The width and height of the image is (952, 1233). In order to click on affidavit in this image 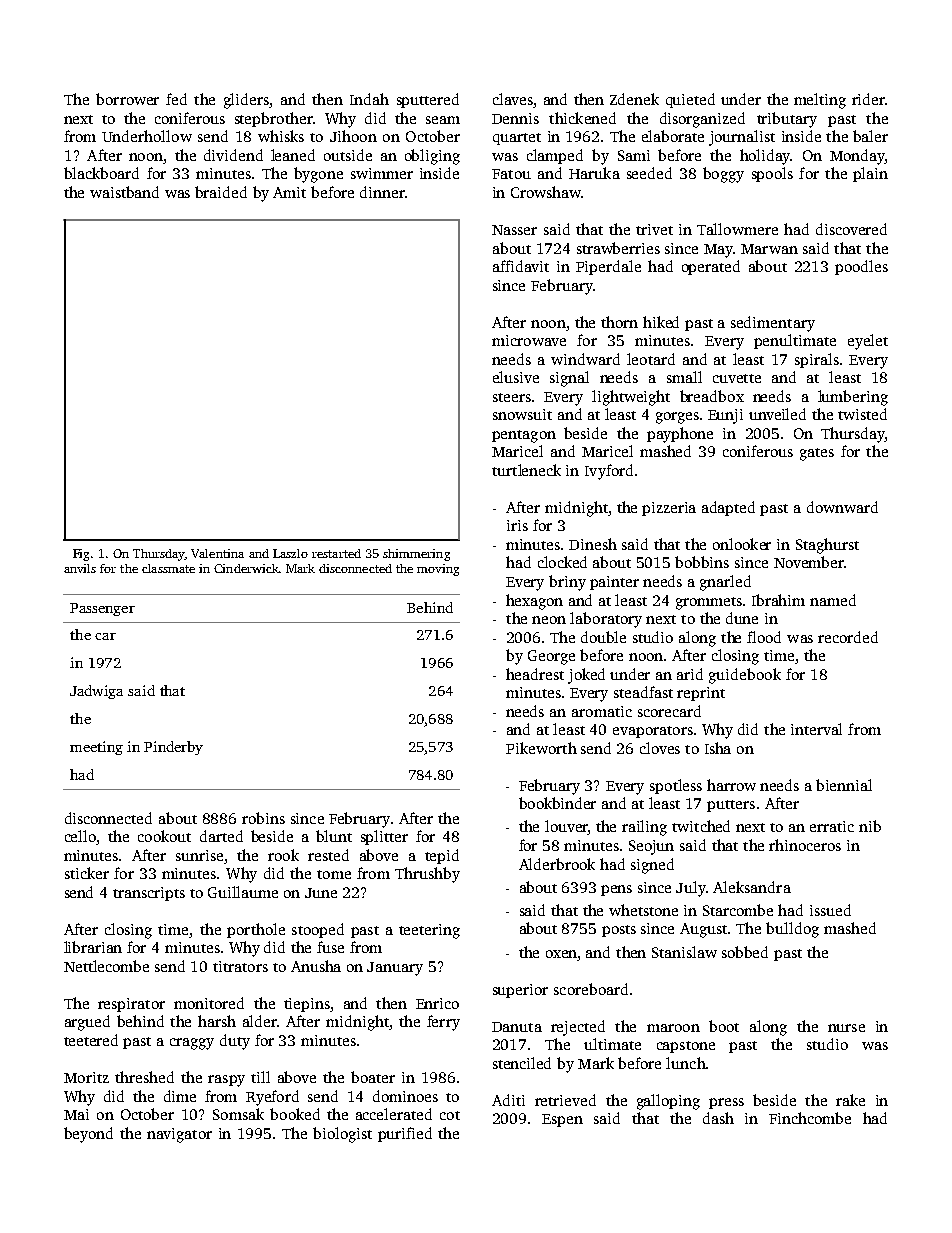, I will do `click(521, 266)`.
